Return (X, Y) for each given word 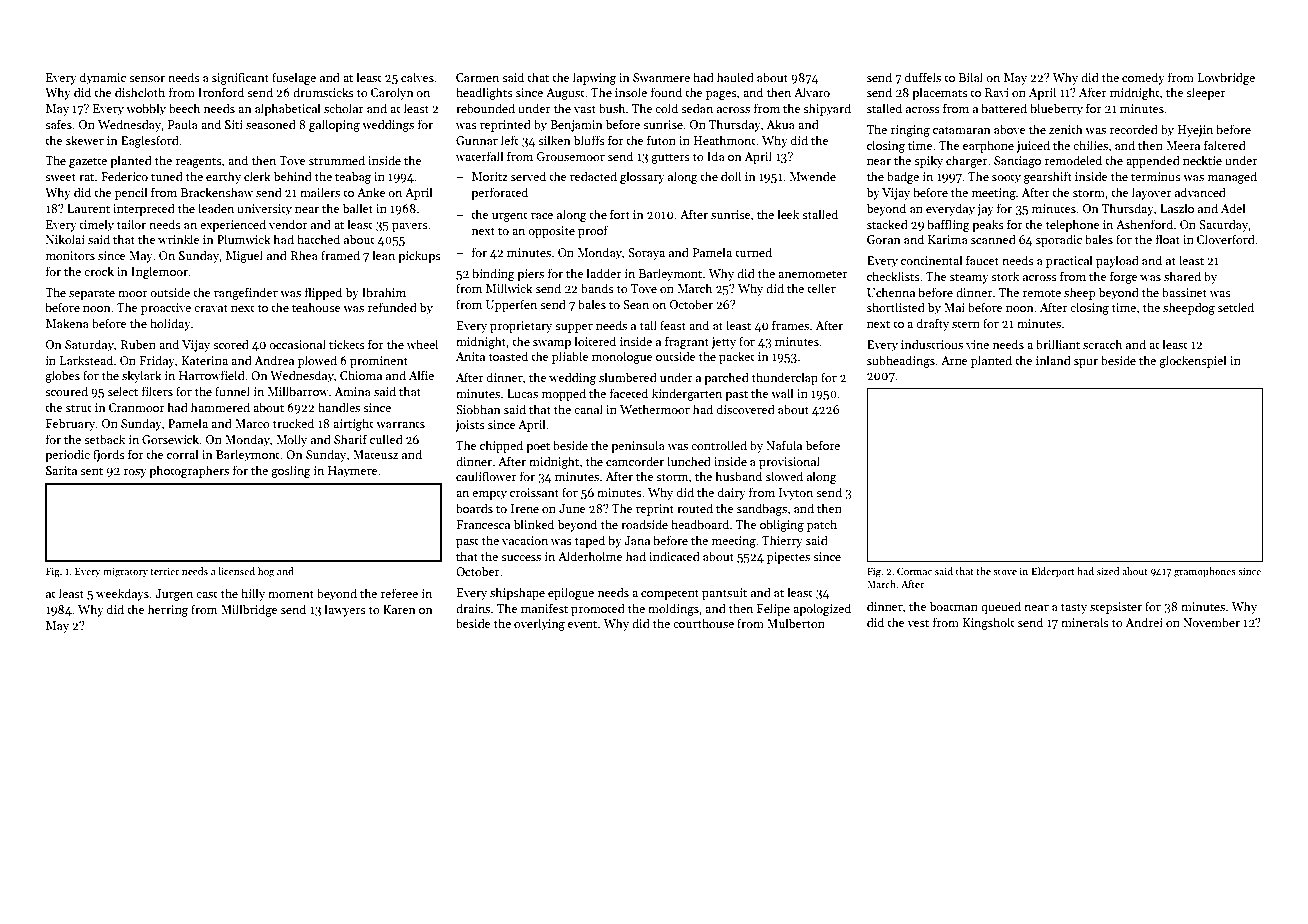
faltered (1225, 145)
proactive (166, 309)
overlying (539, 624)
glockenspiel (1193, 361)
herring (168, 610)
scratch (1102, 344)
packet (737, 357)
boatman (954, 606)
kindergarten (687, 394)
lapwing (594, 78)
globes (62, 376)
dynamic (103, 78)
